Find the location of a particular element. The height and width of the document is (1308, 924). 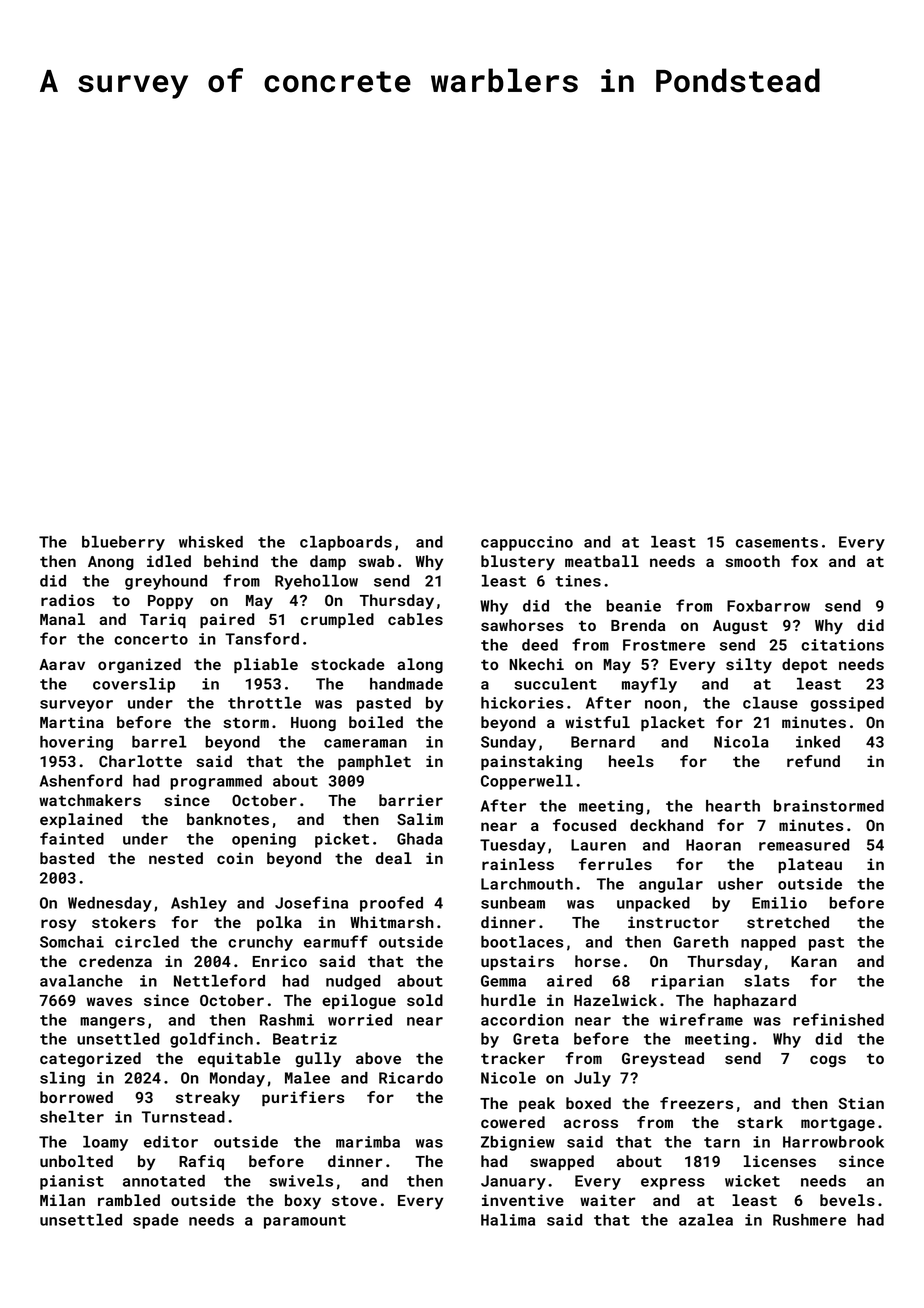

Zbigniew is located at coordinates (518, 1143).
